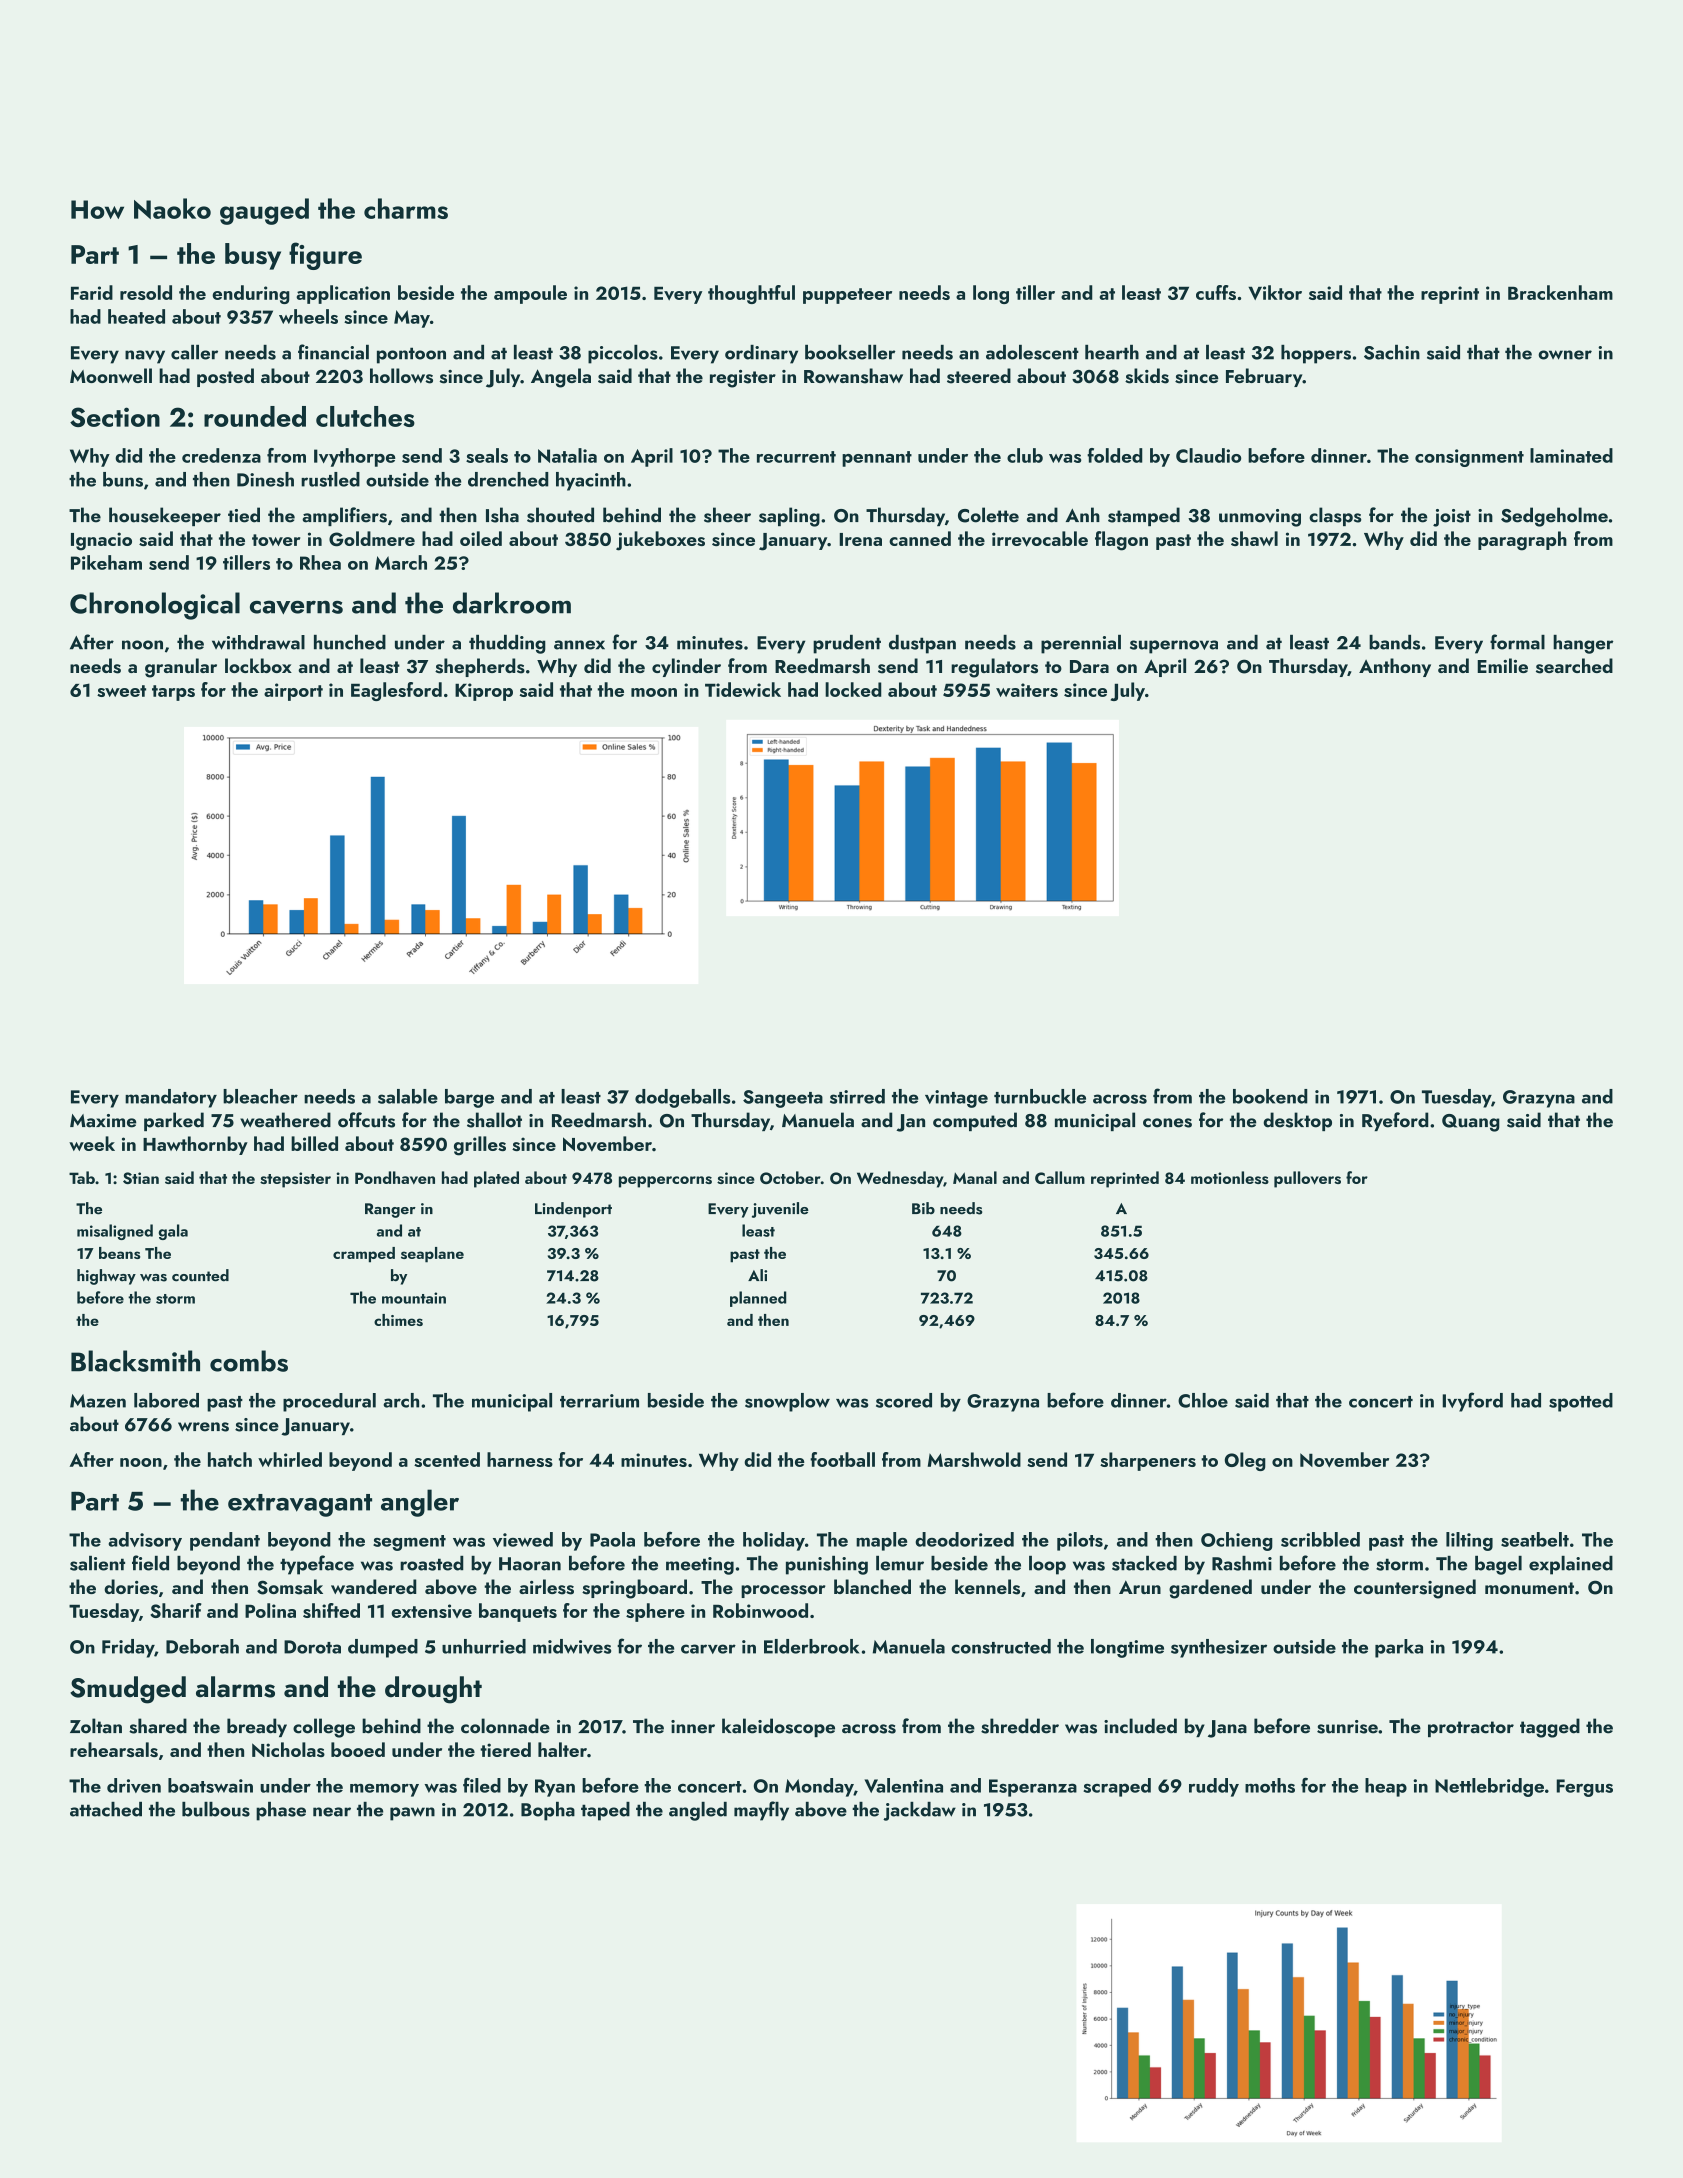 The image size is (1683, 2178). I want to click on mandatory, so click(171, 1098).
